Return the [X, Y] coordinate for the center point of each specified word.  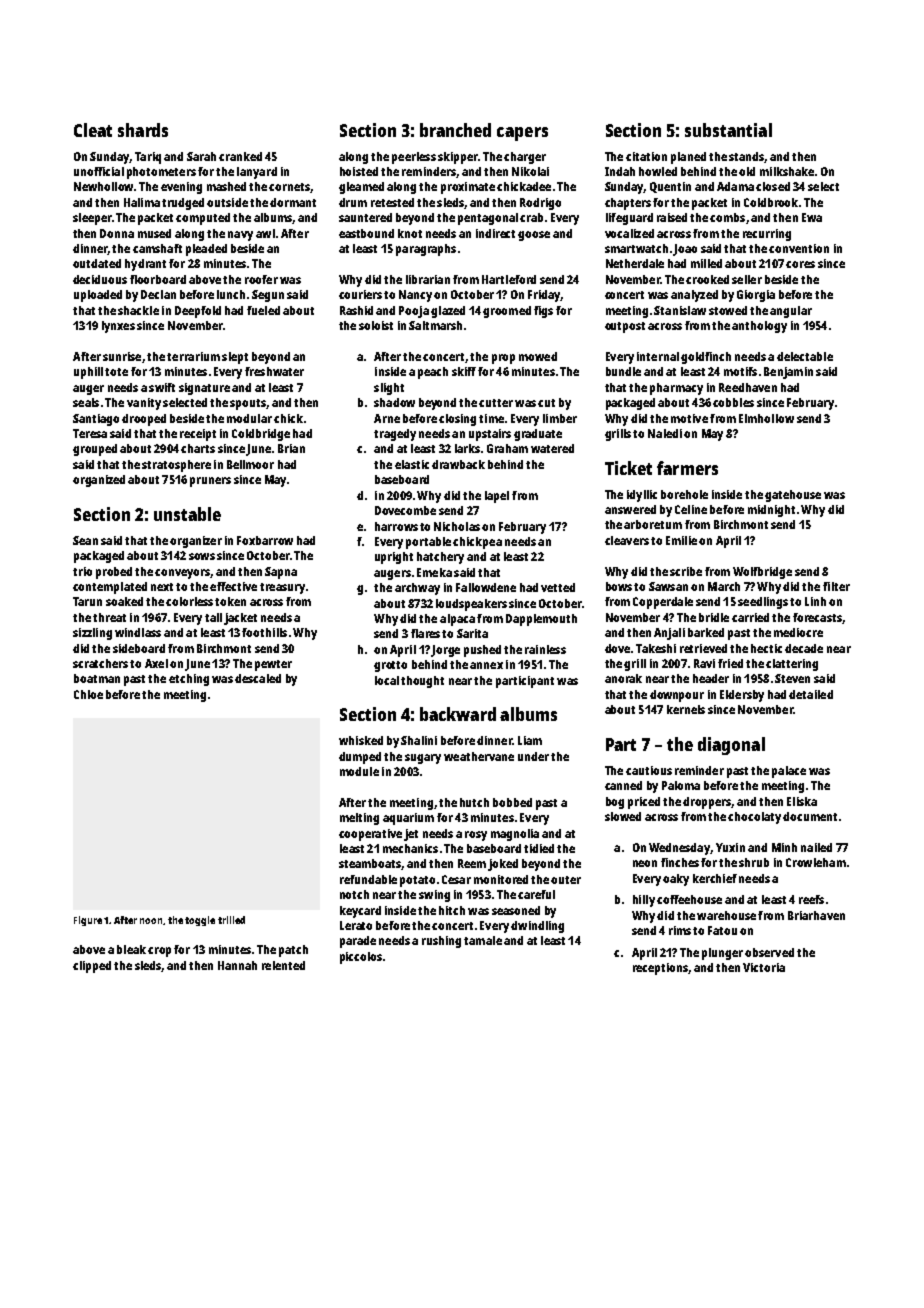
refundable [368, 879]
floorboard [158, 279]
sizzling [92, 634]
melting [359, 819]
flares [425, 633]
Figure [88, 921]
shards [143, 130]
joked [503, 865]
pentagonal [488, 219]
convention [799, 248]
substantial [728, 130]
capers [522, 134]
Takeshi [656, 648]
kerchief [715, 878]
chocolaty [754, 818]
